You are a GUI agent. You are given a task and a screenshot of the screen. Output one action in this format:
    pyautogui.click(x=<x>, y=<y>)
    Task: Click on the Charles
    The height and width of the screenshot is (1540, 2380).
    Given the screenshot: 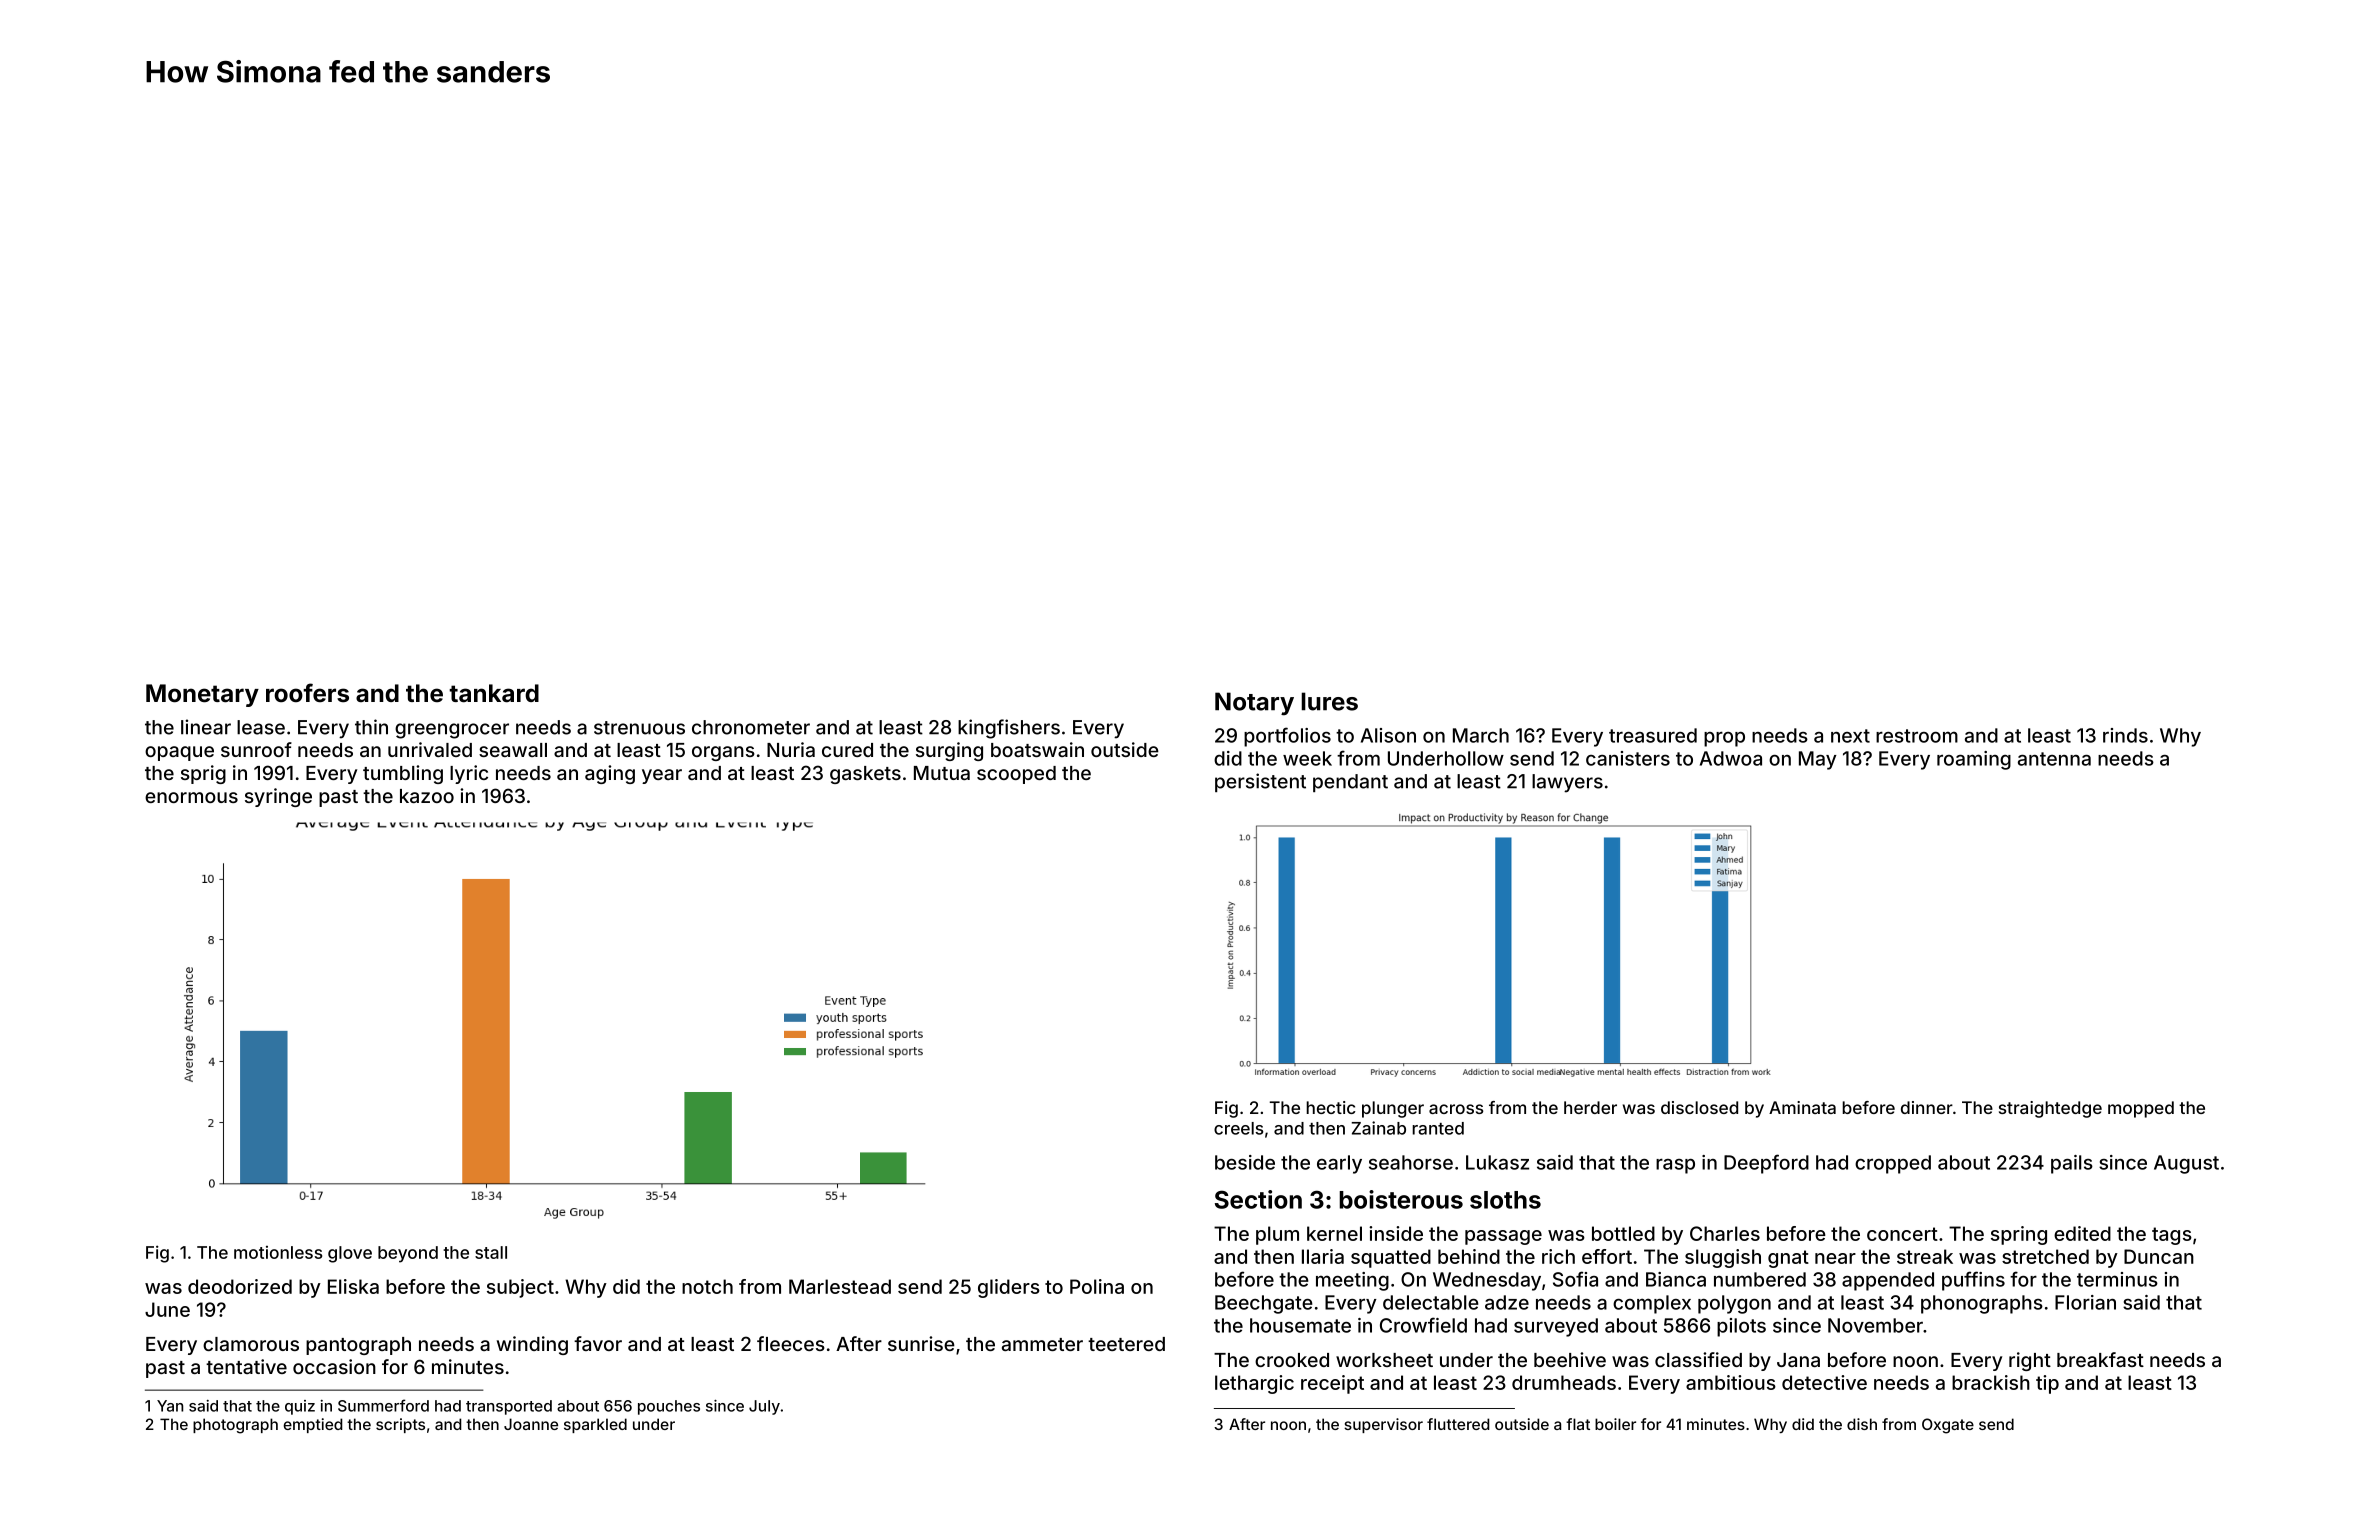 What is the action you would take?
    pyautogui.click(x=1725, y=1233)
